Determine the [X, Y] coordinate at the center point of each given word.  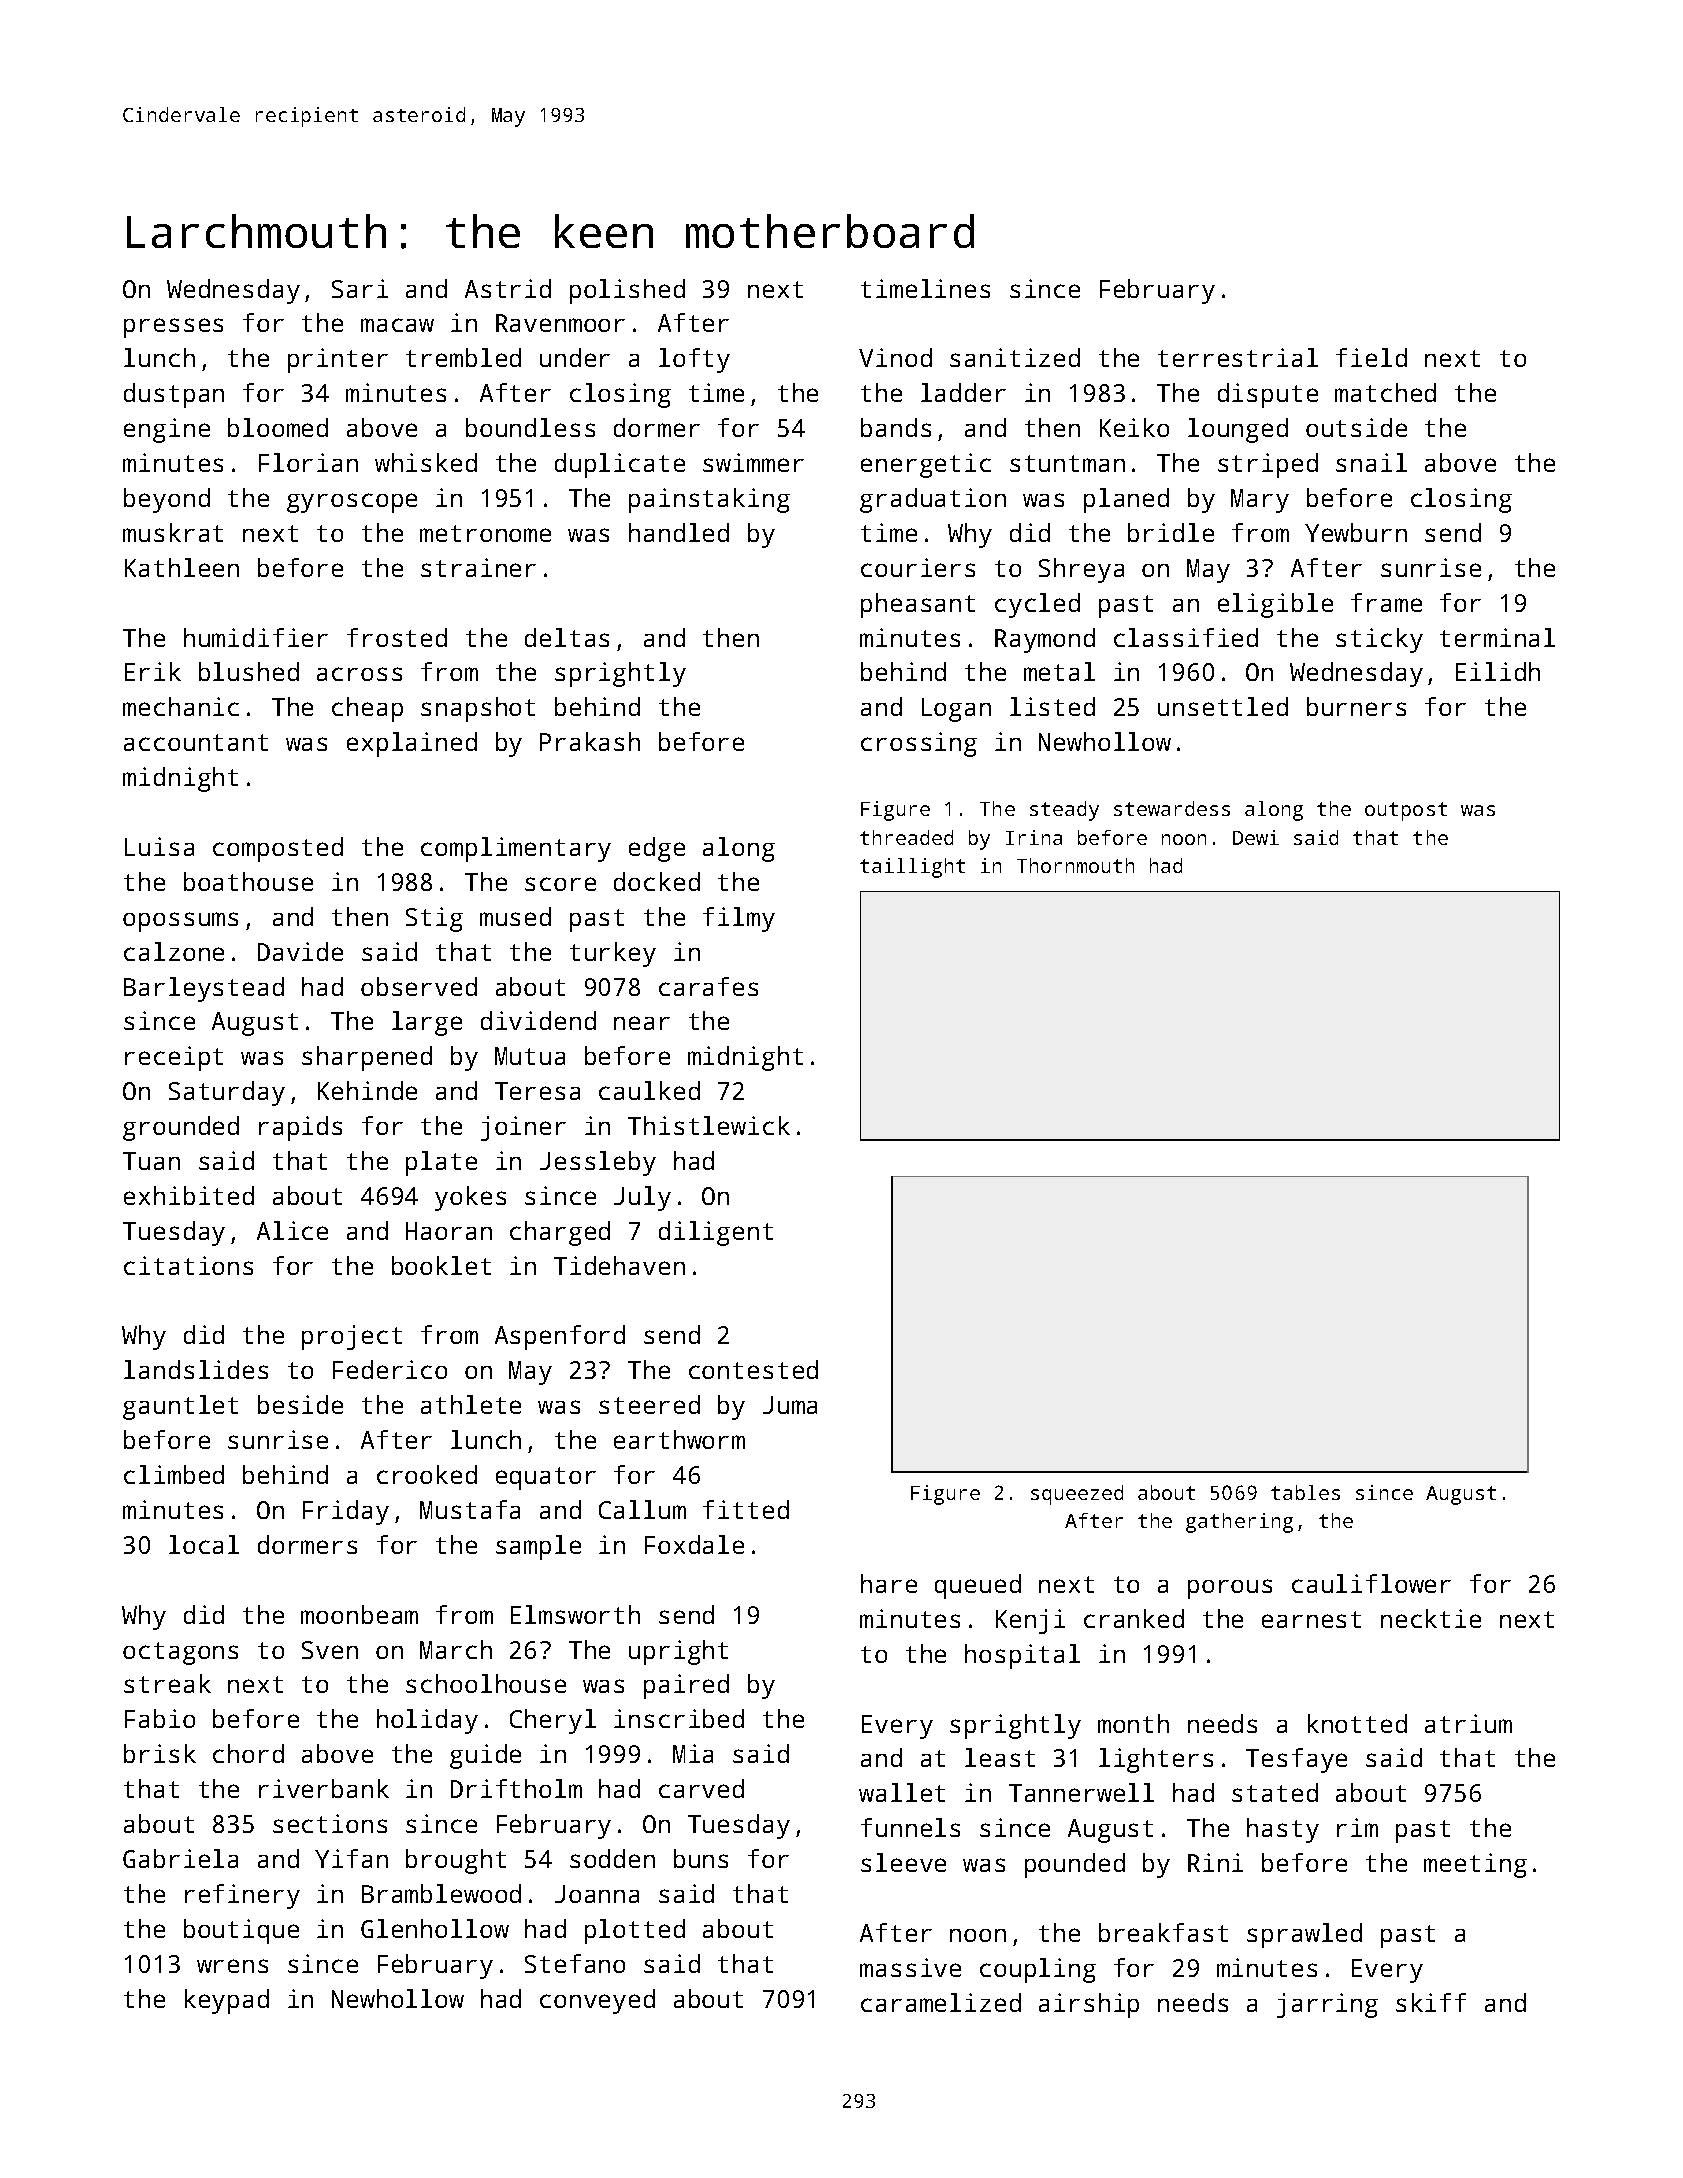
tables [1305, 1492]
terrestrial [1238, 357]
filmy [739, 919]
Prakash [590, 741]
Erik [153, 671]
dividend [538, 1020]
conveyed [597, 2001]
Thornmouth [1075, 865]
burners [1356, 706]
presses [173, 328]
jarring [1327, 2005]
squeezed [1077, 1495]
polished [627, 291]
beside [300, 1404]
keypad [227, 2001]
